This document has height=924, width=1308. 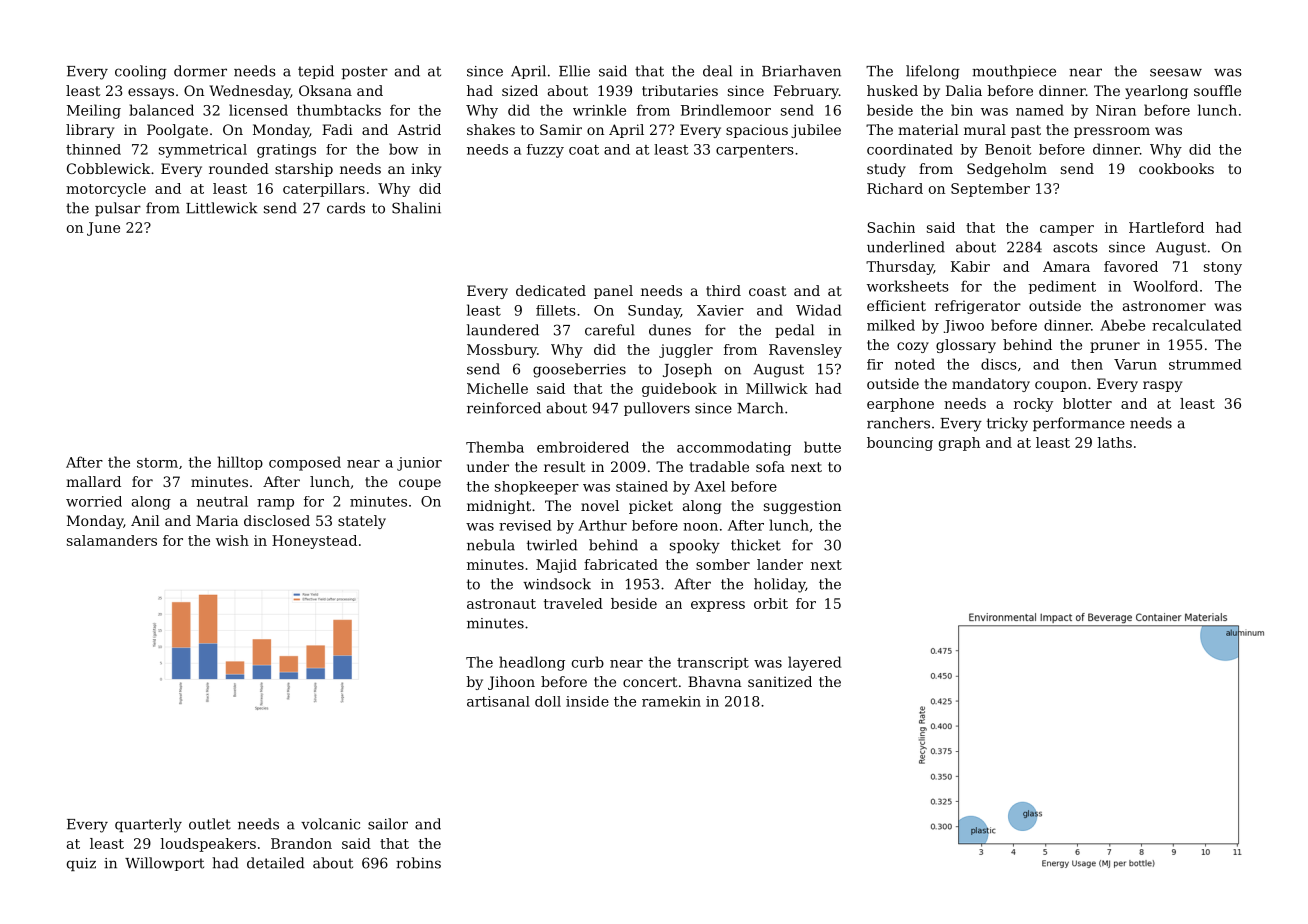 What do you see at coordinates (275, 504) in the document?
I see `ramp` at bounding box center [275, 504].
